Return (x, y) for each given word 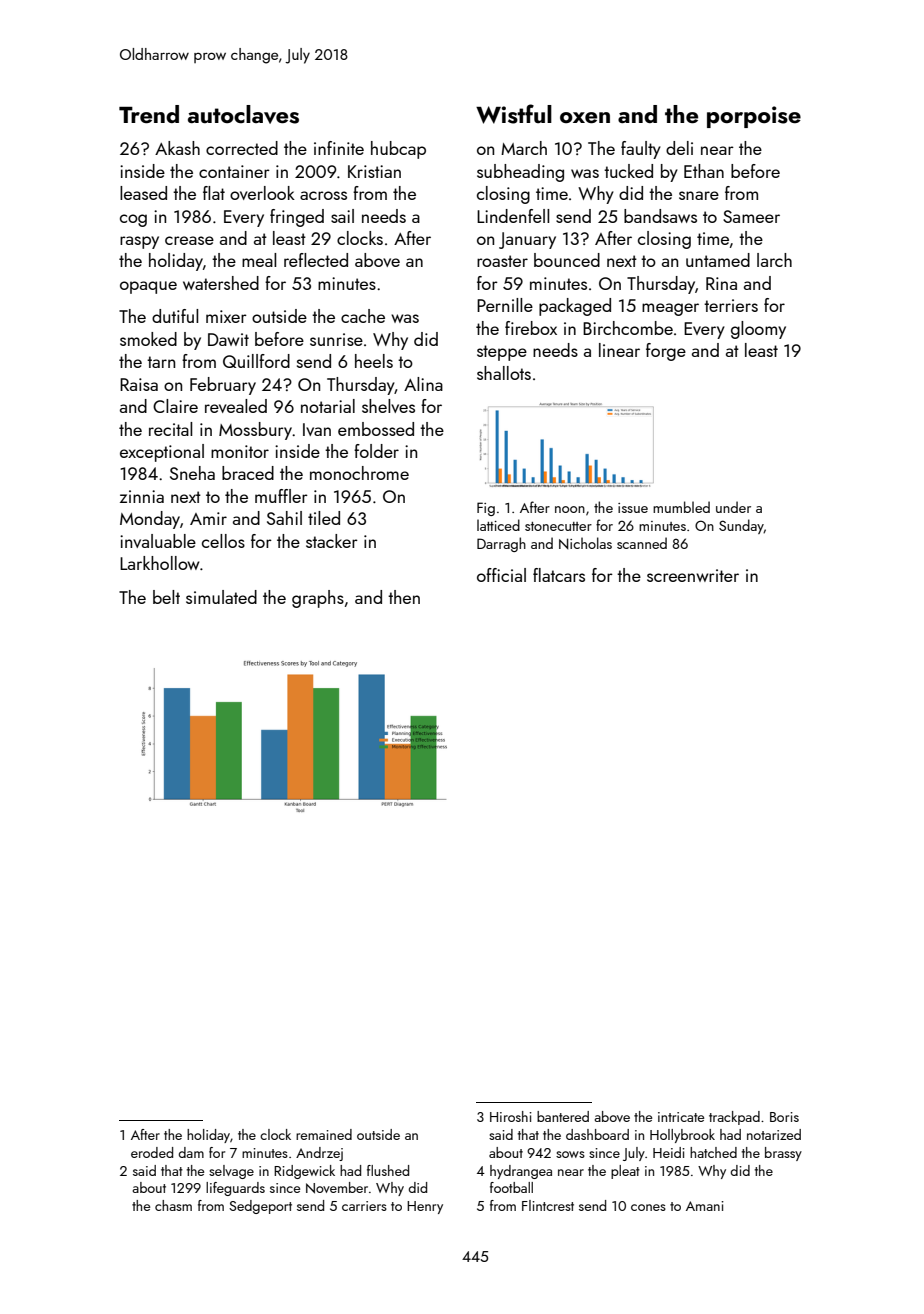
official (501, 575)
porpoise (754, 117)
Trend (149, 114)
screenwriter (693, 575)
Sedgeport (260, 1207)
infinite (339, 148)
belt (166, 597)
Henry (425, 1207)
